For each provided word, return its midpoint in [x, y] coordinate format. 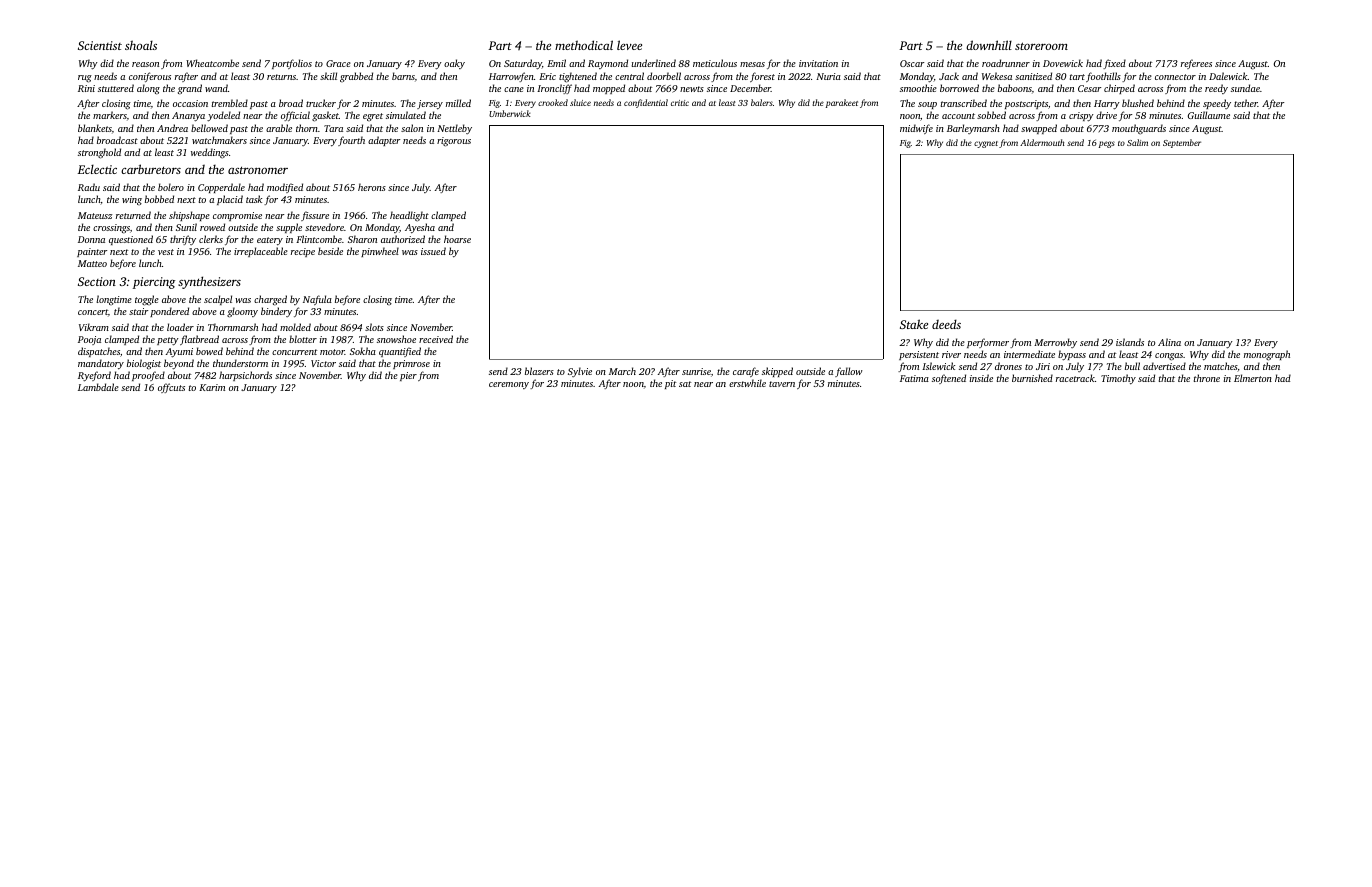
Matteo [92, 263]
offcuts [171, 388]
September [1182, 143]
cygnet [986, 144]
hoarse [457, 239]
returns [281, 77]
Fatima [914, 378]
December [750, 88]
